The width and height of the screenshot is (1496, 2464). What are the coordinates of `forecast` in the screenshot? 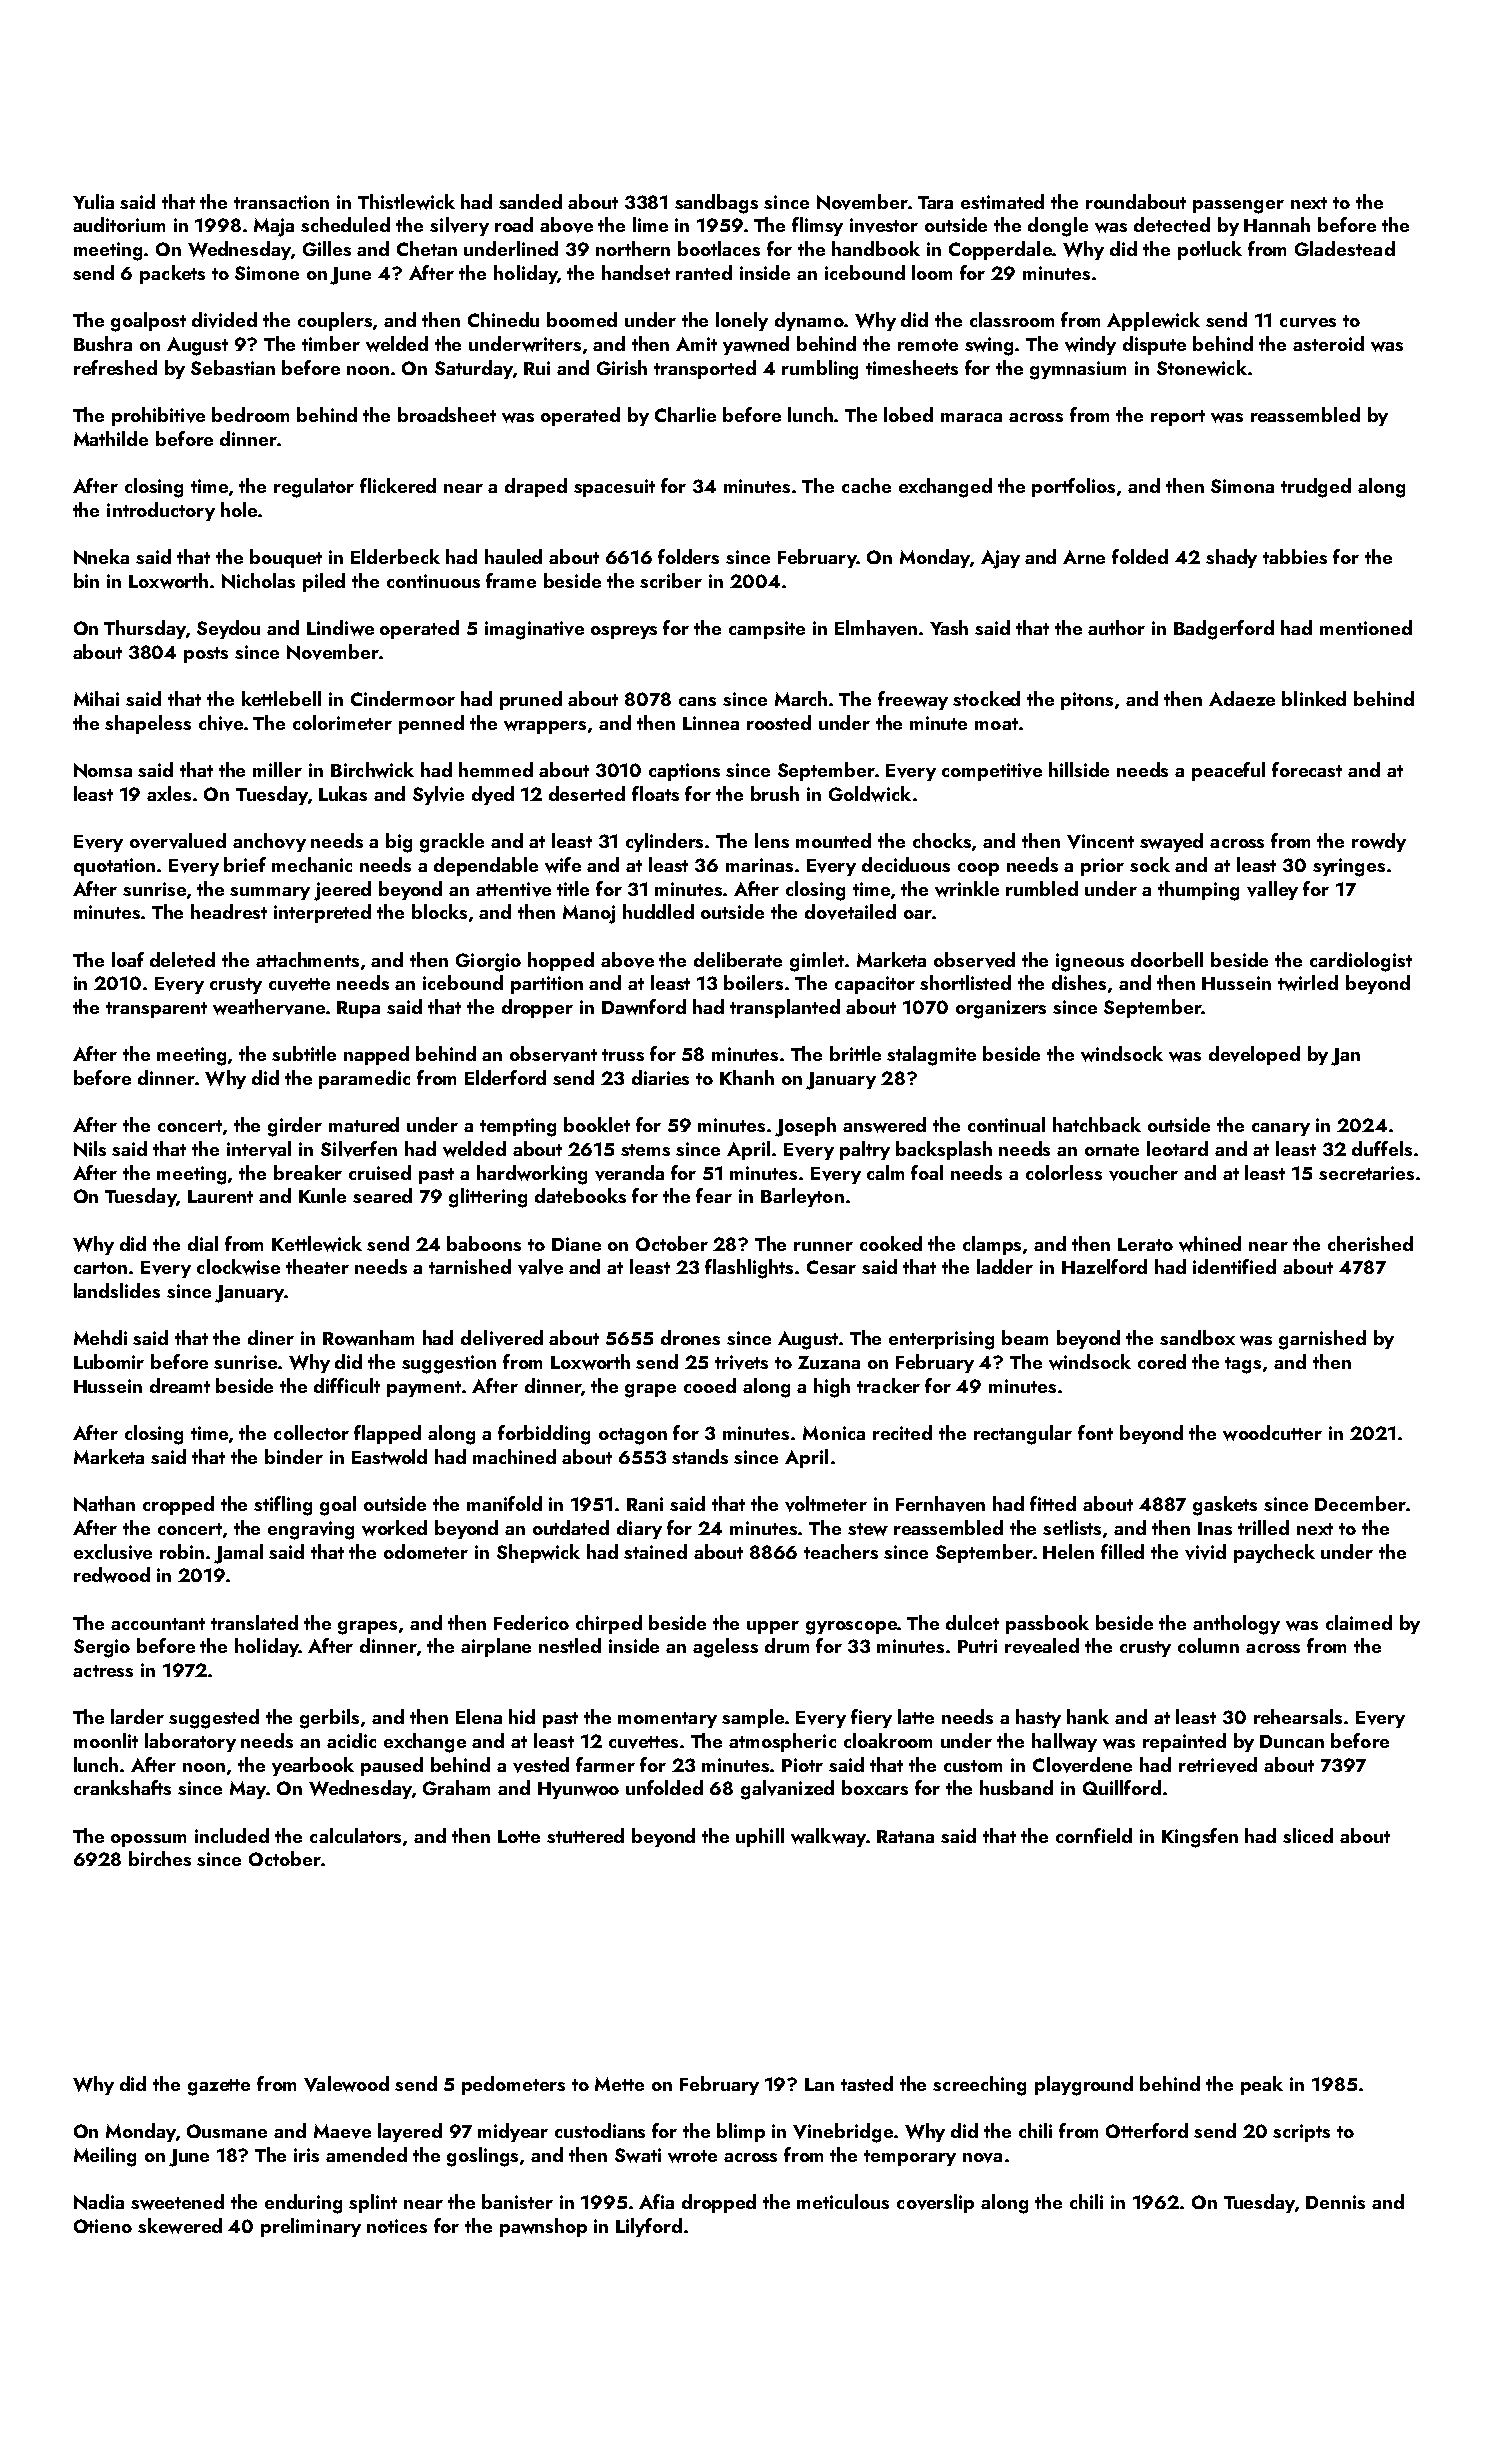 It's located at (1307, 769).
